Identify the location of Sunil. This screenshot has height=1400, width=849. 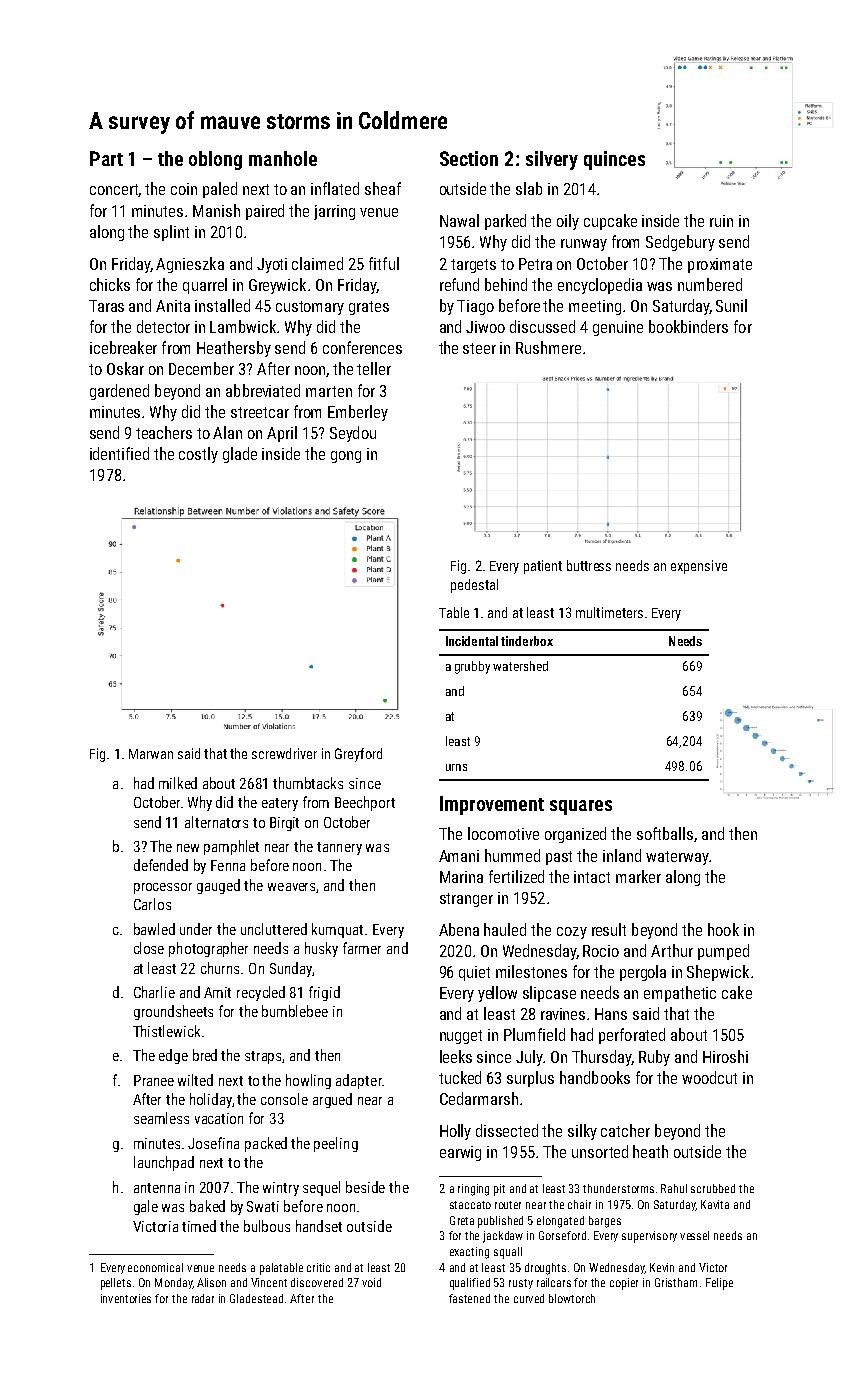
(731, 305).
